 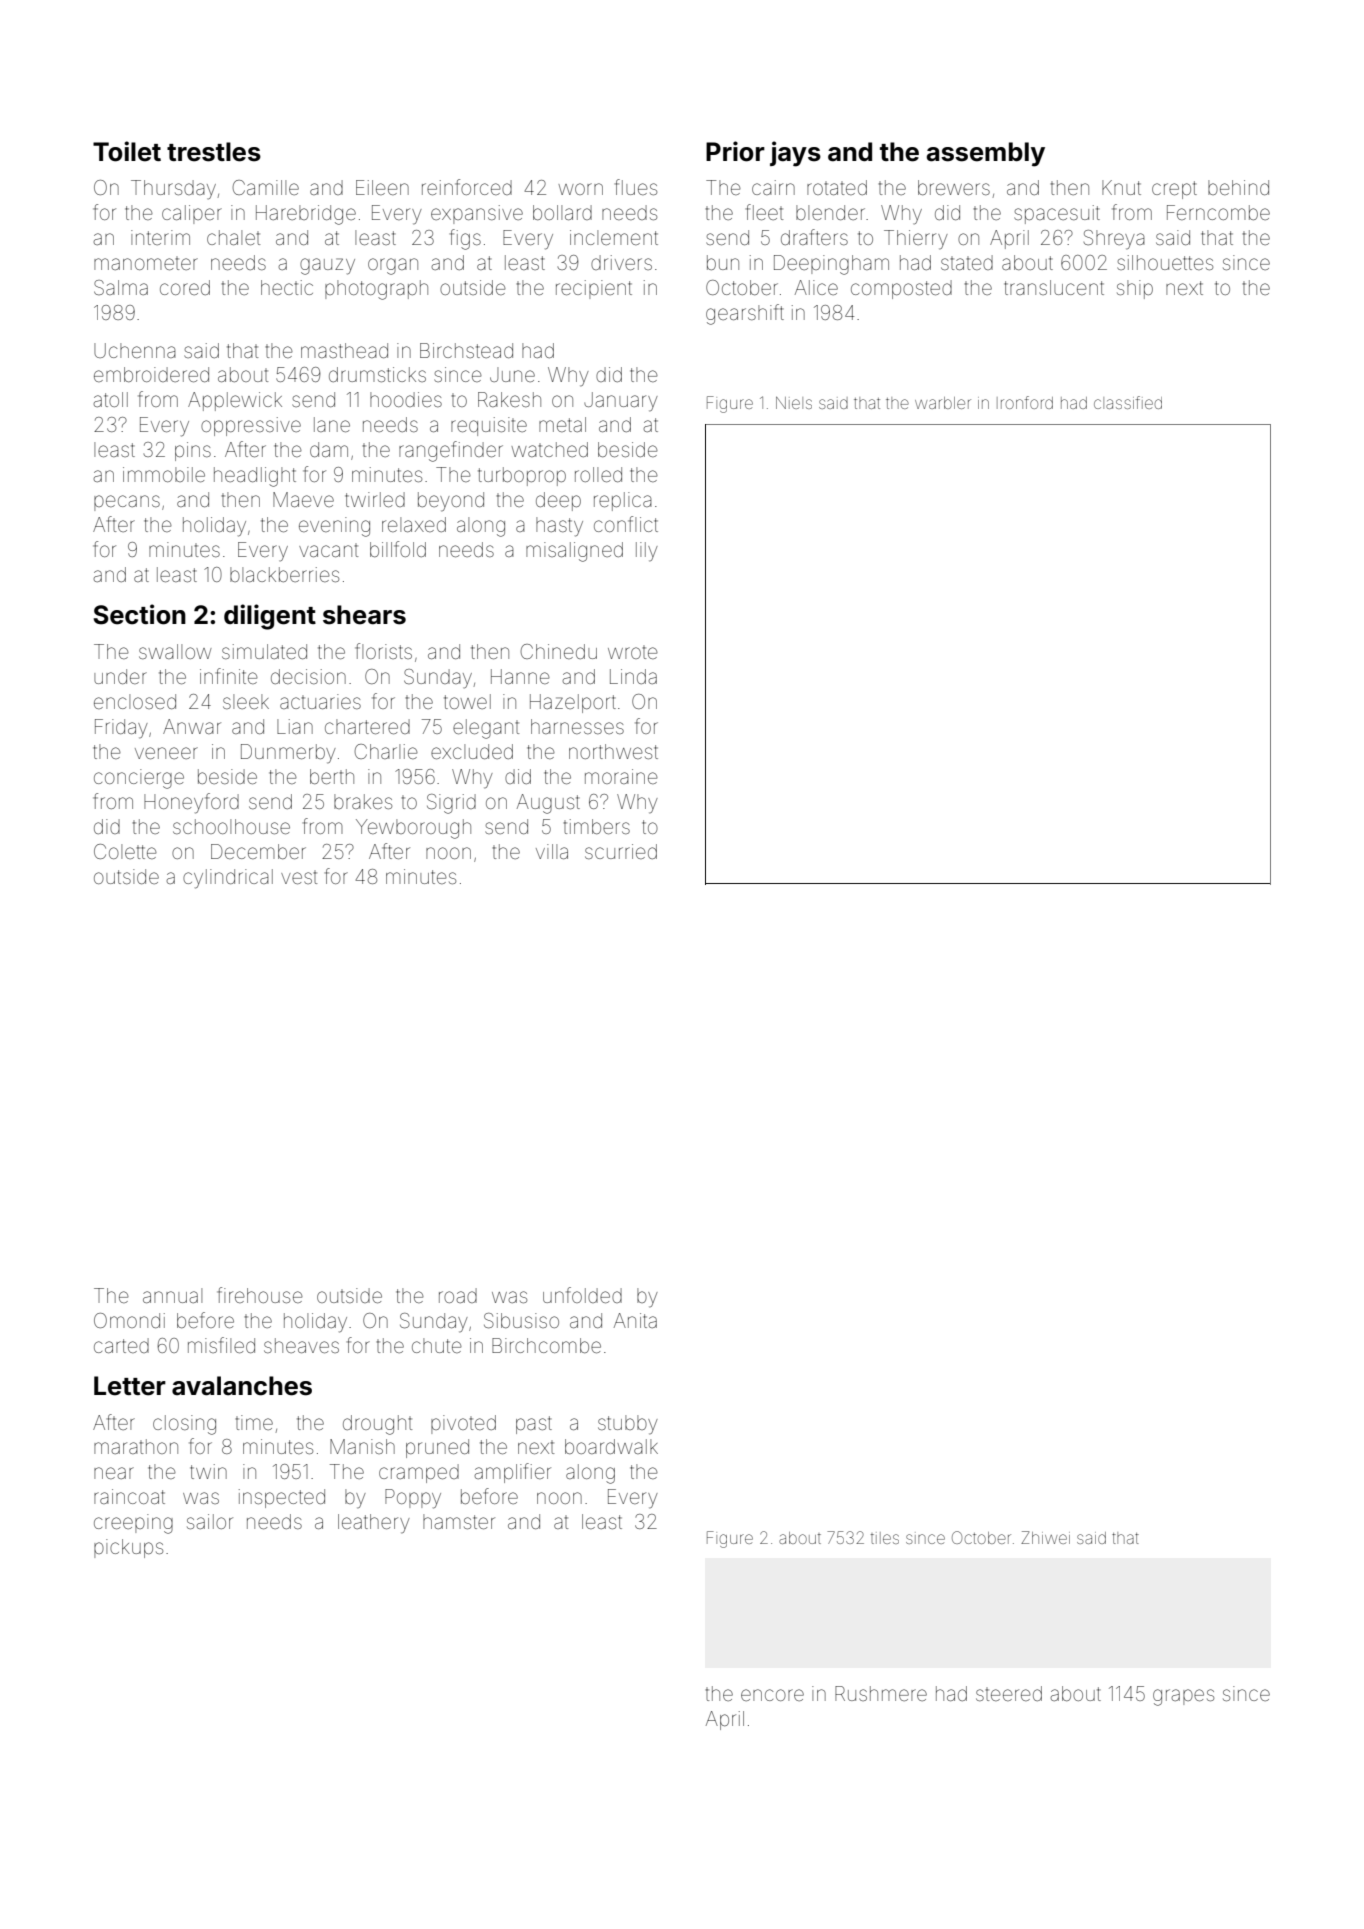 What do you see at coordinates (635, 1320) in the screenshot?
I see `Anita` at bounding box center [635, 1320].
